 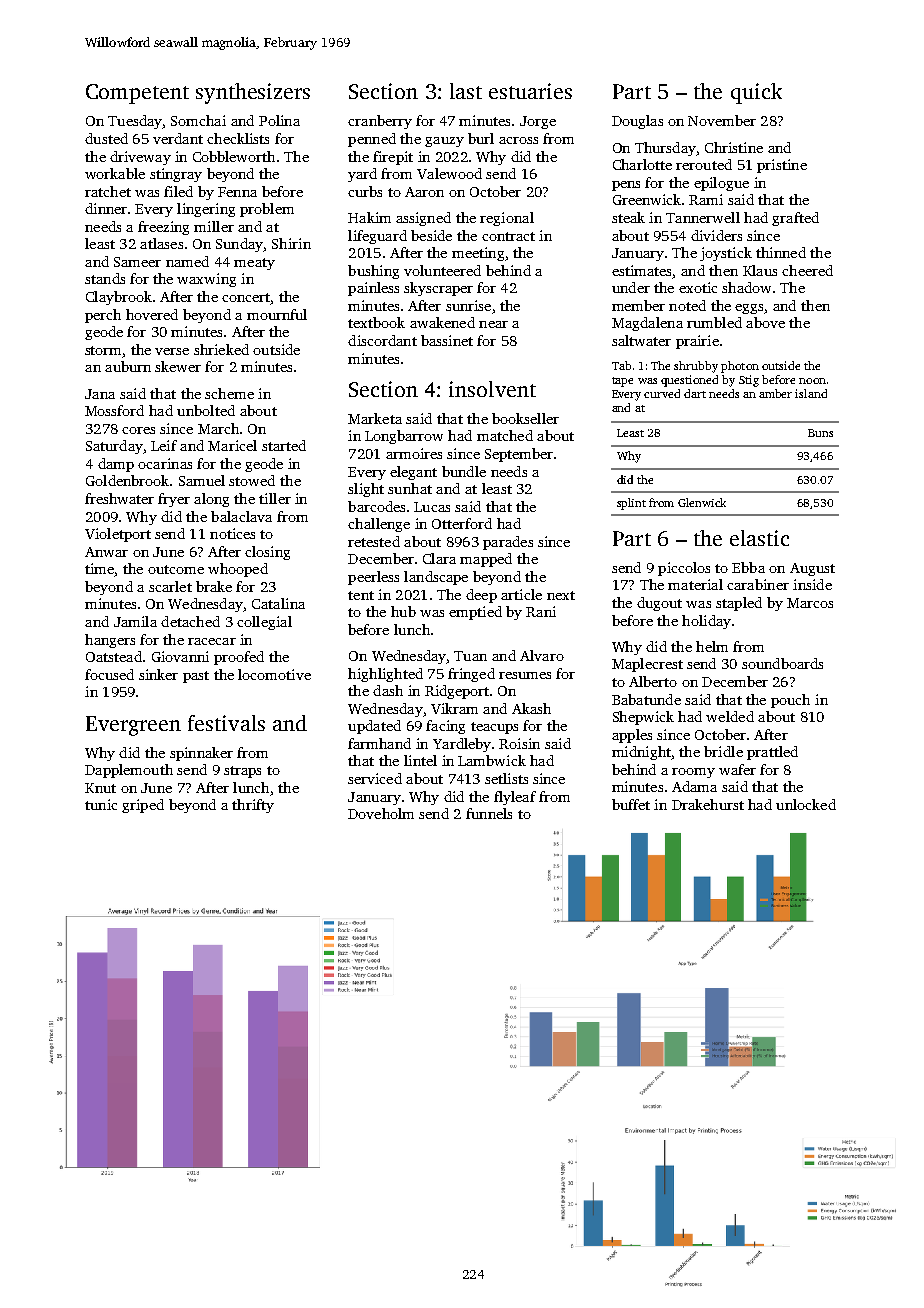 What do you see at coordinates (106, 138) in the page?
I see `dusted` at bounding box center [106, 138].
